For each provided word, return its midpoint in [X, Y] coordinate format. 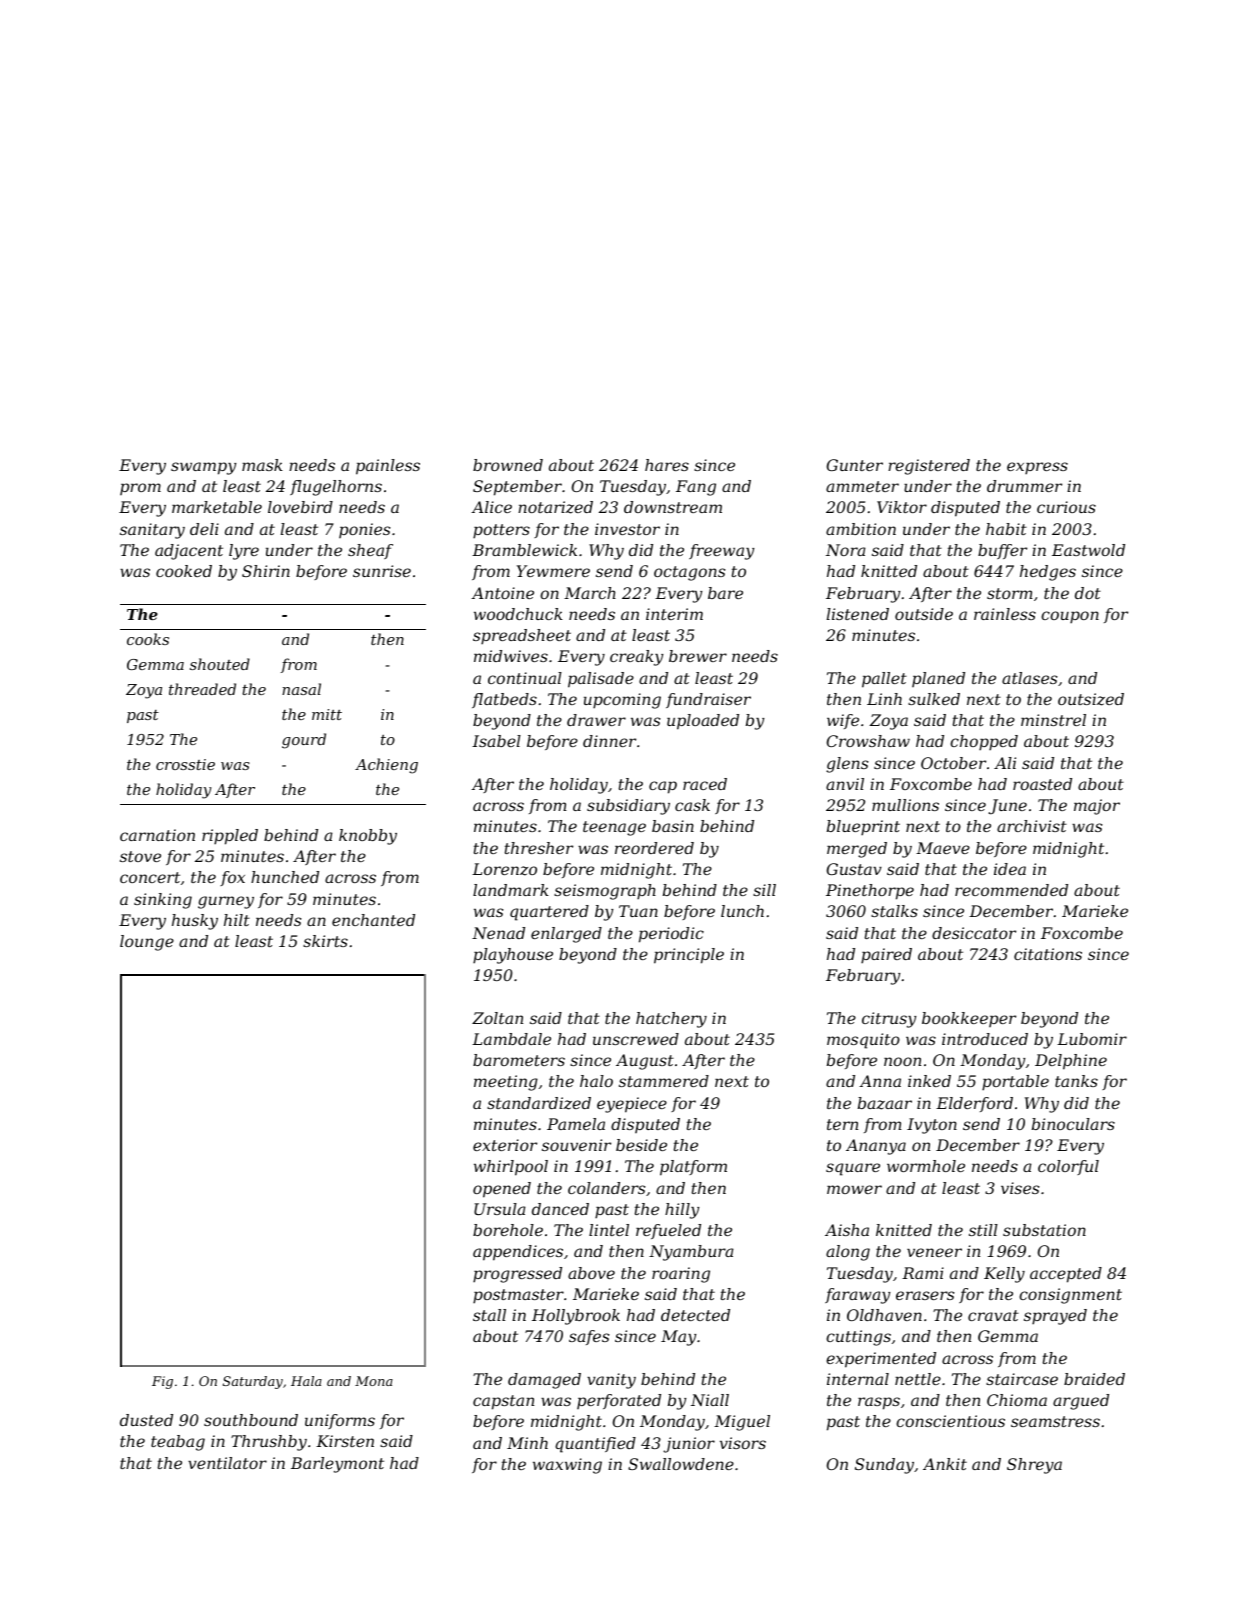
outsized [1091, 699]
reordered [654, 848]
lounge [147, 943]
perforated [619, 1401]
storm [1010, 593]
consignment [1070, 1296]
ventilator [227, 1463]
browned [508, 465]
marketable [217, 507]
